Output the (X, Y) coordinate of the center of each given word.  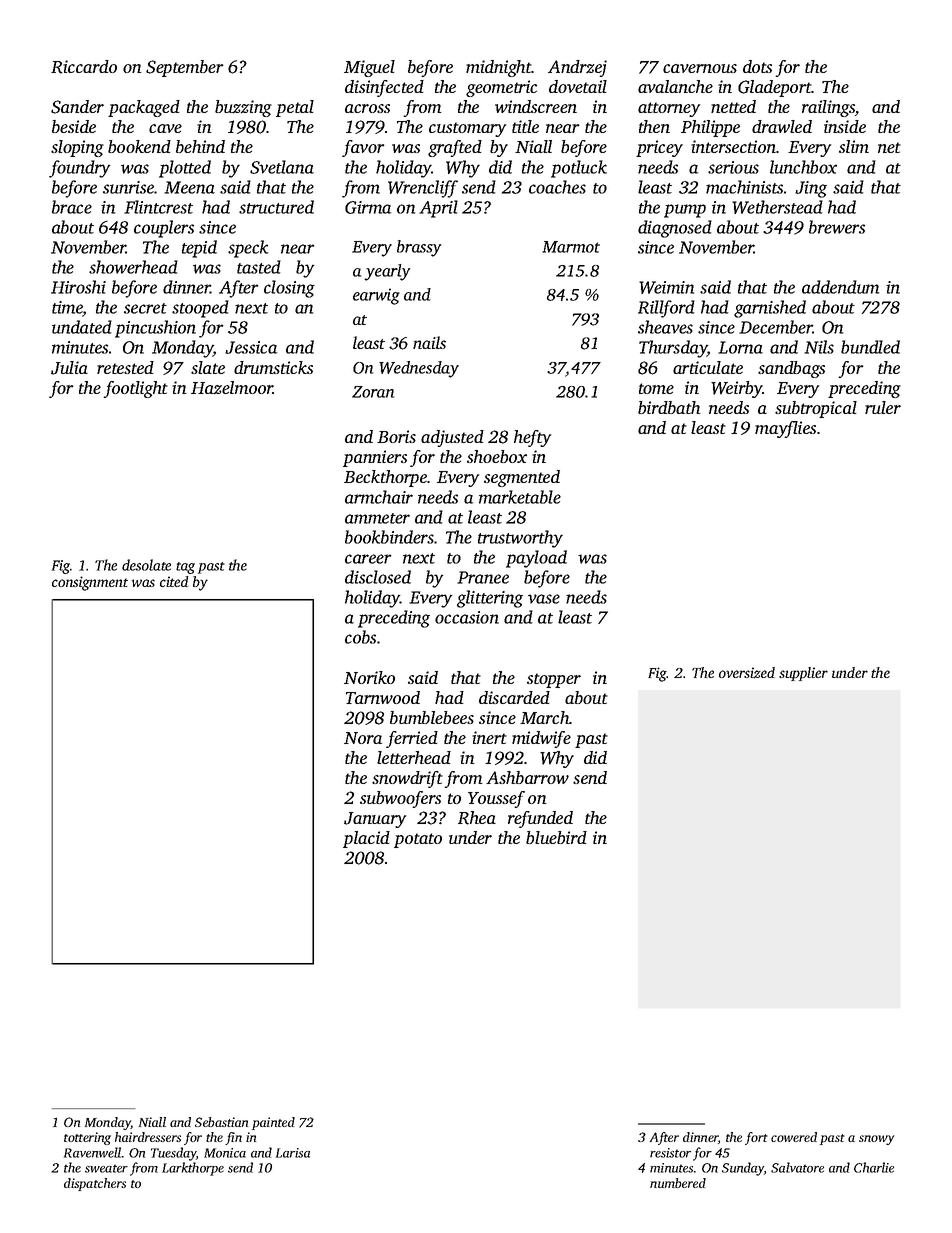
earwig (376, 296)
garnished (770, 309)
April (438, 209)
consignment (90, 583)
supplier (803, 674)
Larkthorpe (193, 1169)
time (67, 309)
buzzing (243, 108)
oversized (747, 672)
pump (685, 211)
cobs (360, 637)
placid (366, 839)
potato (418, 840)
